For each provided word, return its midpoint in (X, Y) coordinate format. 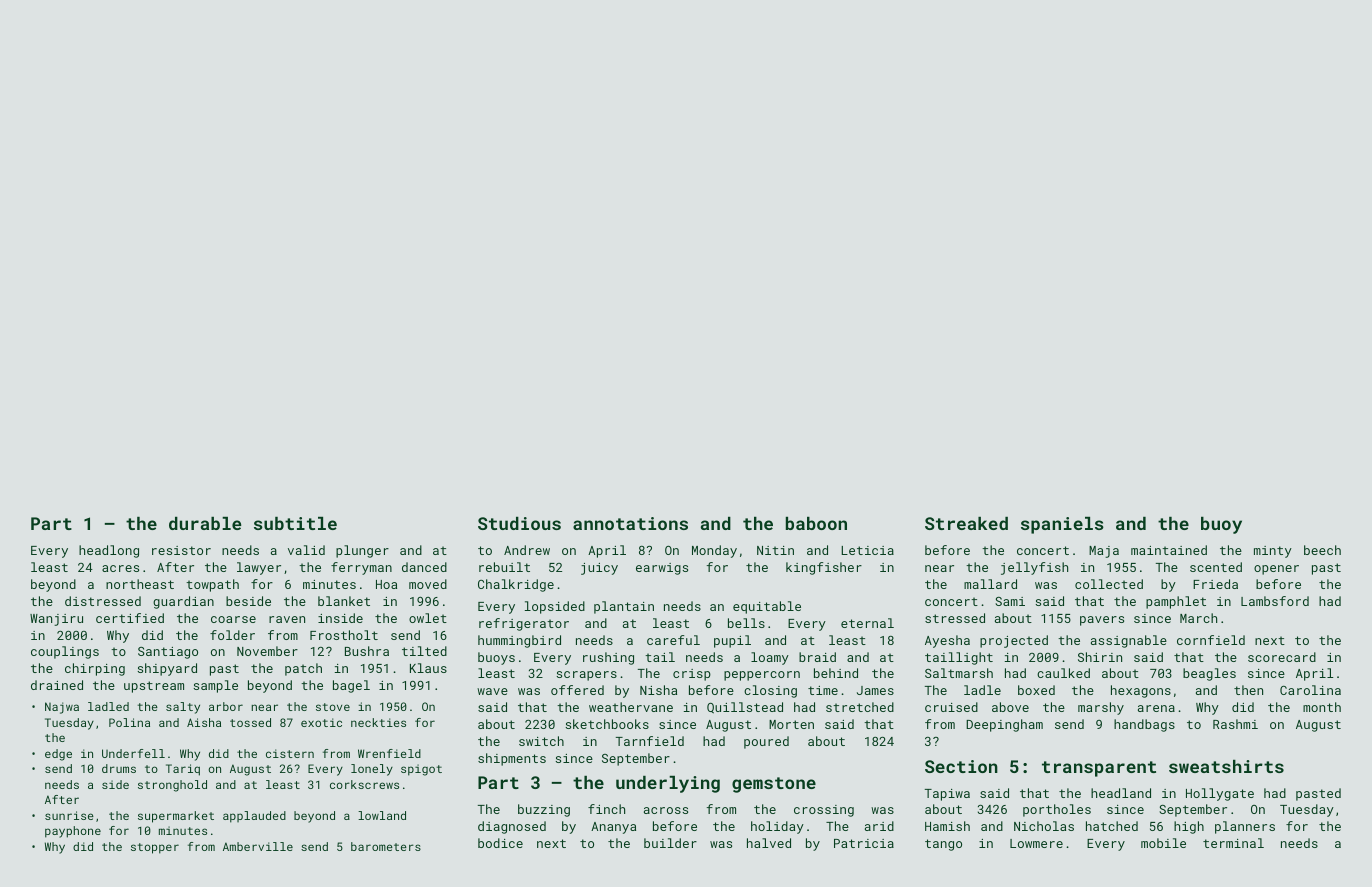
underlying (668, 784)
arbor (226, 706)
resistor (181, 550)
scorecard (1282, 657)
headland (1121, 793)
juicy (599, 569)
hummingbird (519, 641)
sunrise (69, 815)
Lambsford (1275, 601)
